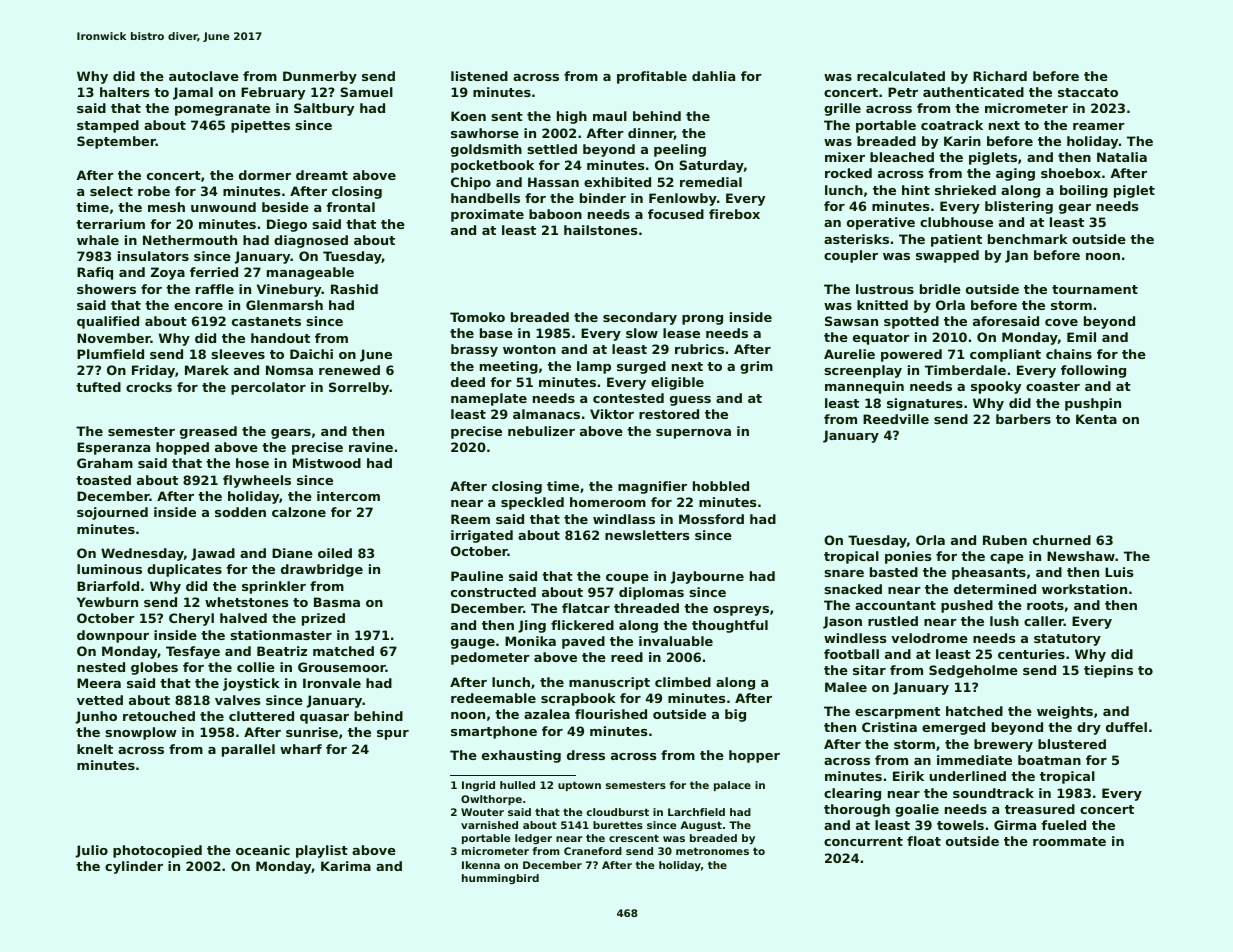 The image size is (1233, 952). I want to click on dormer, so click(265, 175).
